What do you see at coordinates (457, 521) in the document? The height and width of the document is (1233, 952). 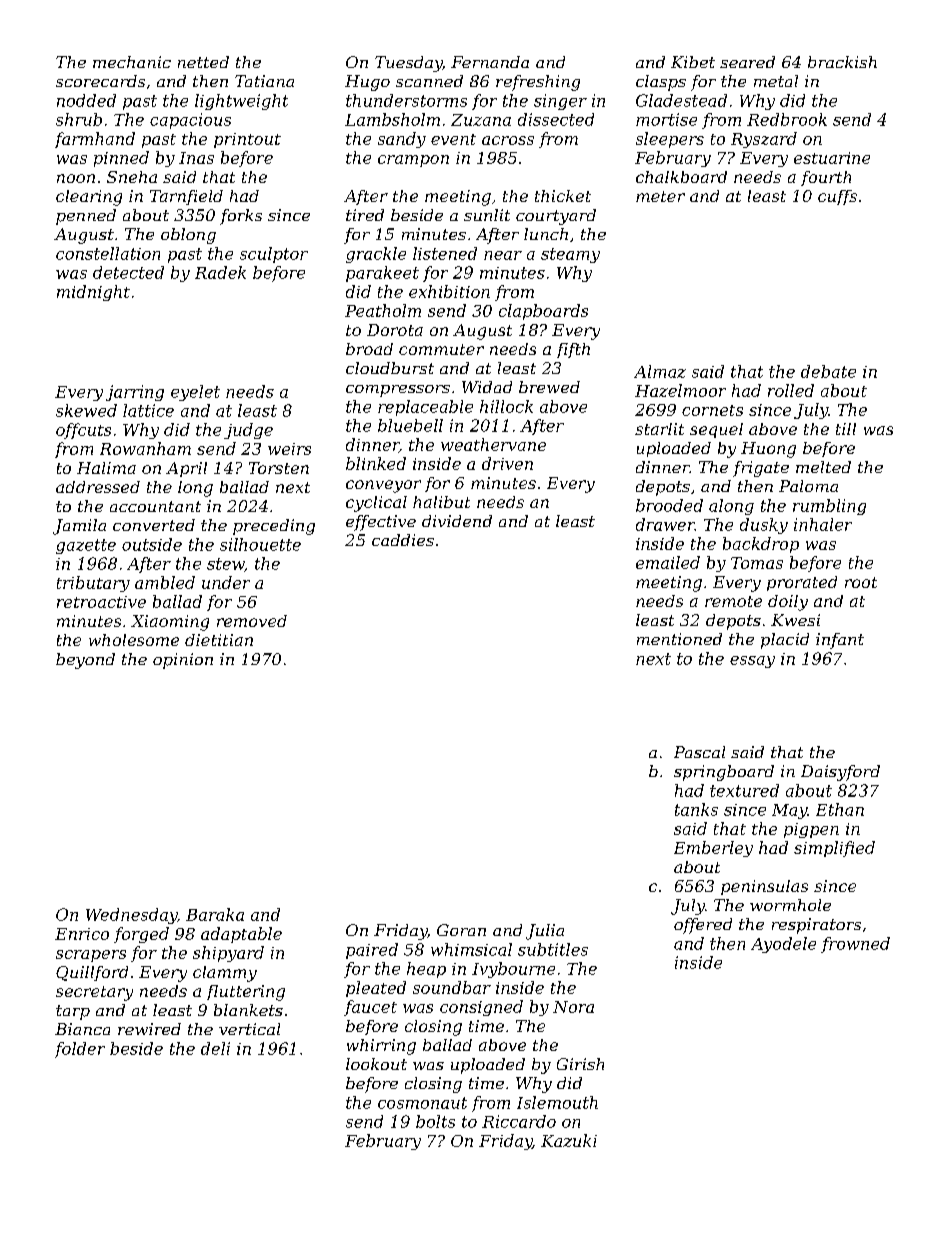 I see `dividend` at bounding box center [457, 521].
